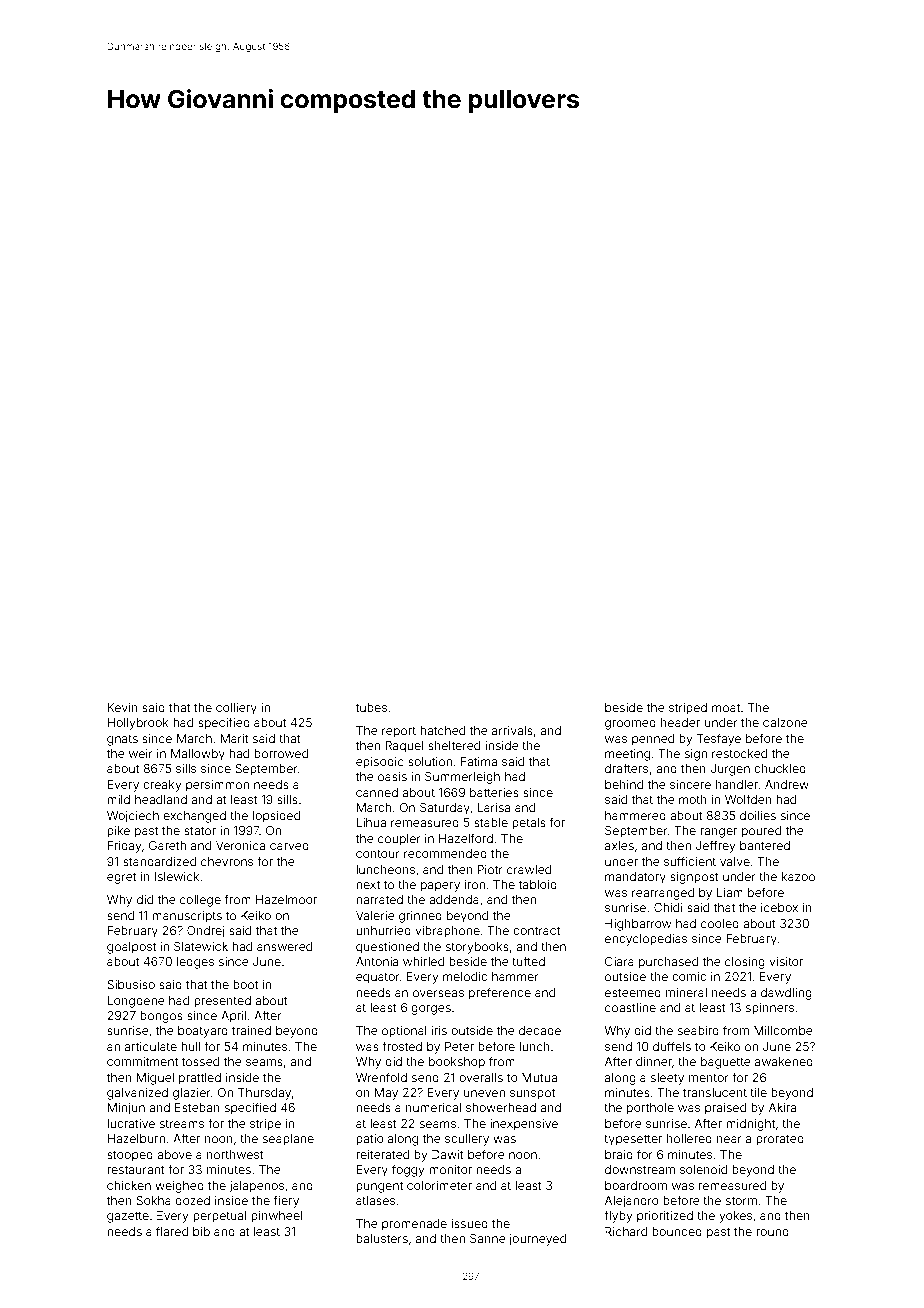 The height and width of the screenshot is (1308, 924). Describe the element at coordinates (382, 1238) in the screenshot. I see `balusters` at that location.
